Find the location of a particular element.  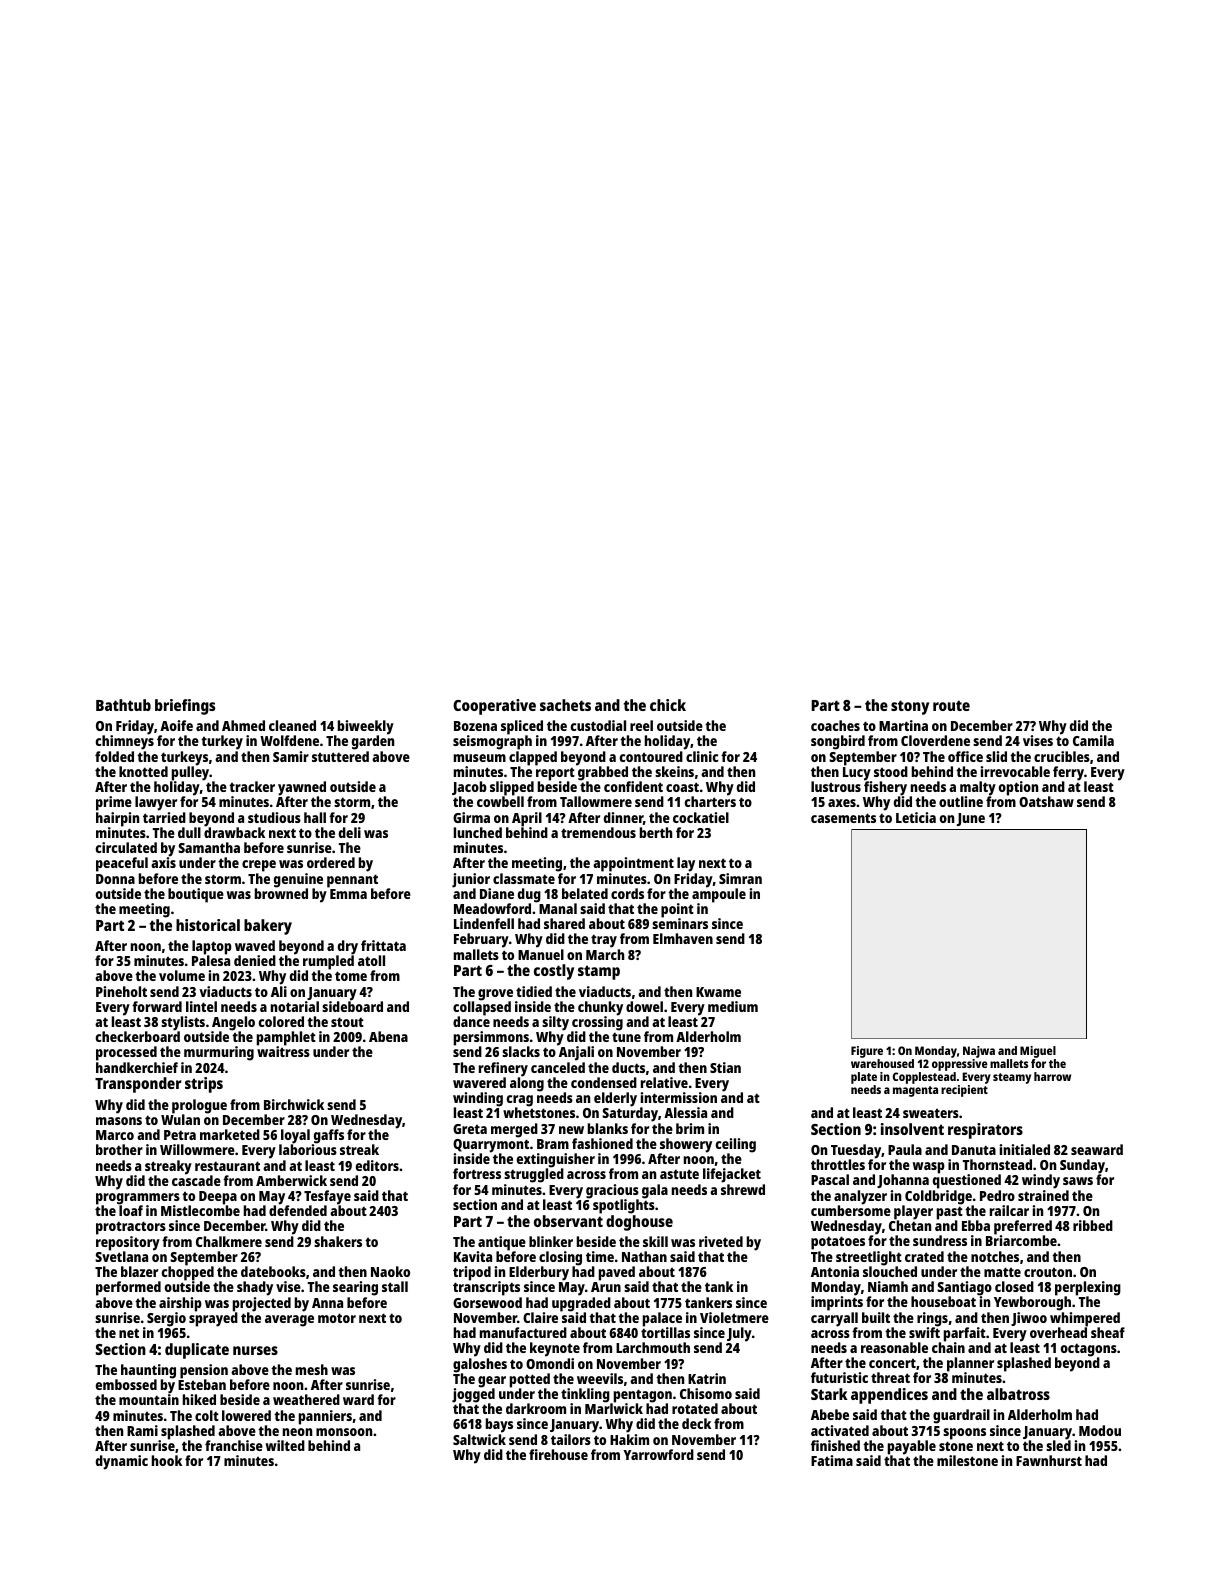

Marlwick is located at coordinates (614, 1408).
